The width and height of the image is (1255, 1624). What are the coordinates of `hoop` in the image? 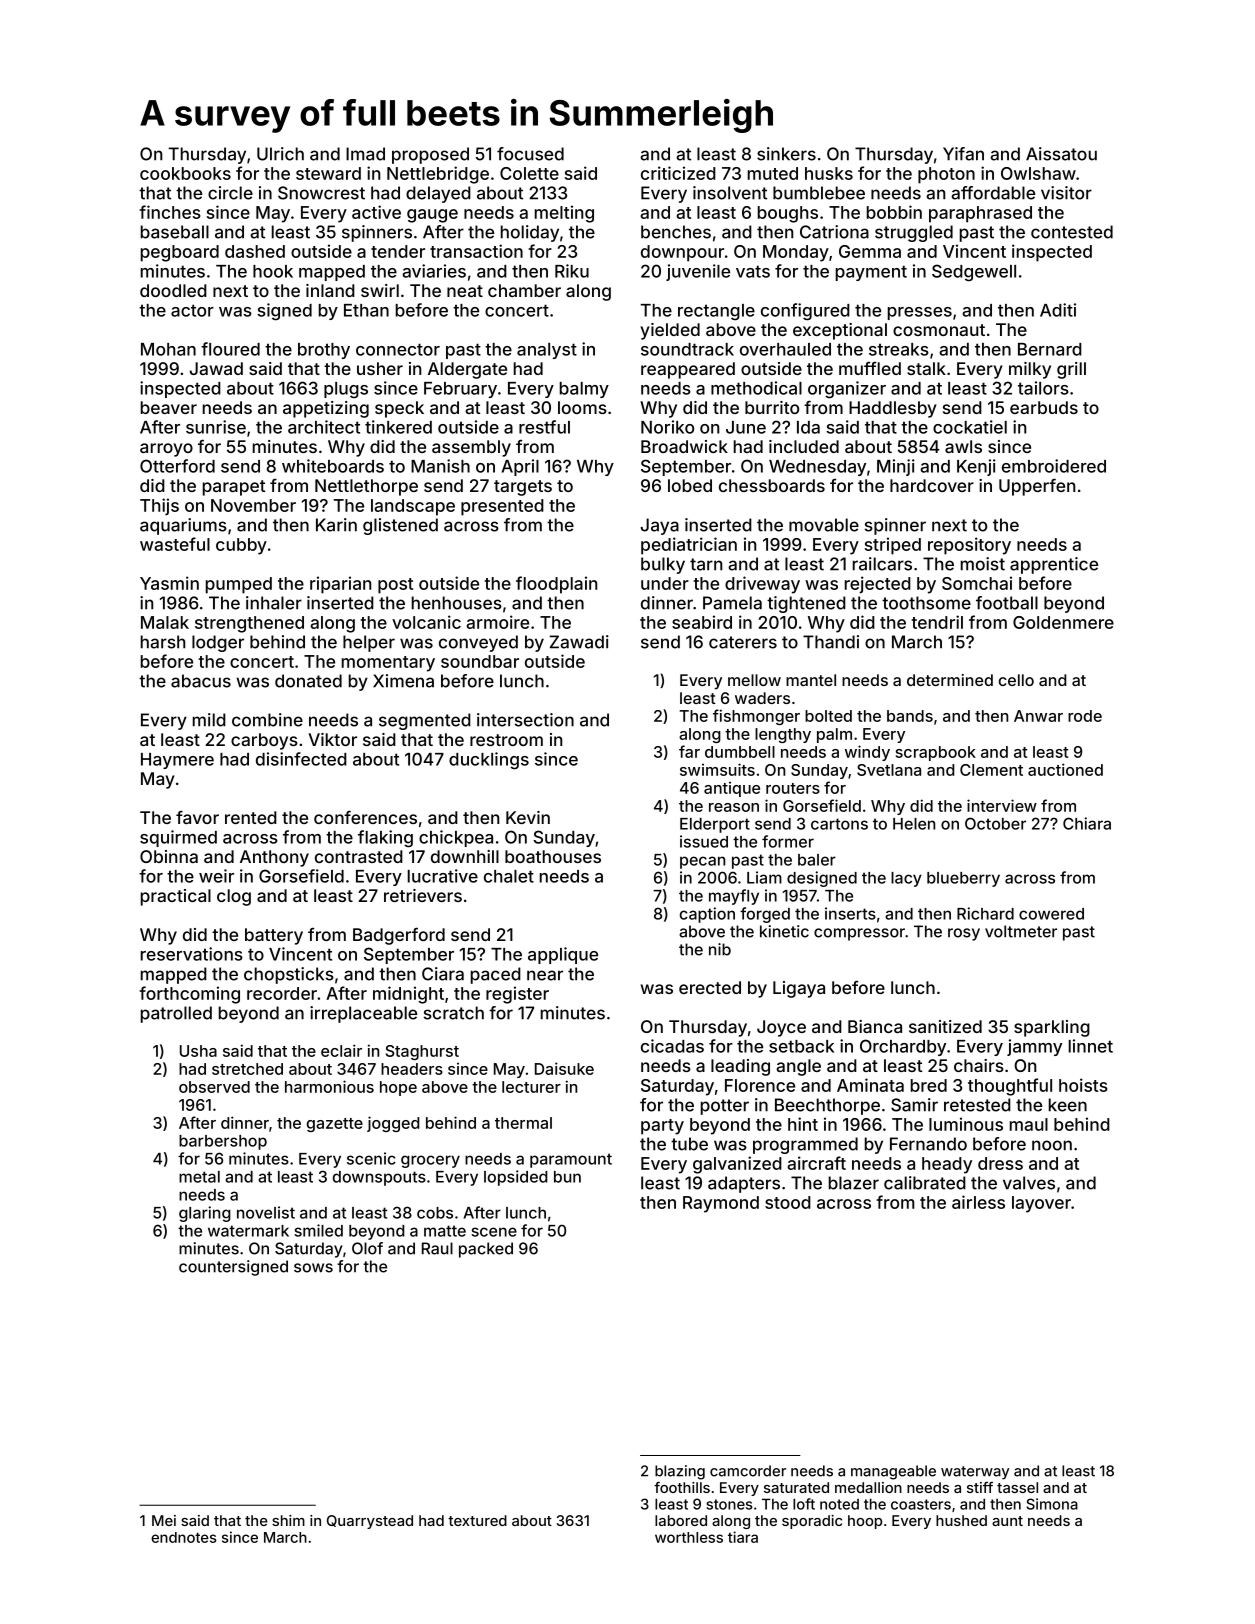 It's located at (865, 1522).
